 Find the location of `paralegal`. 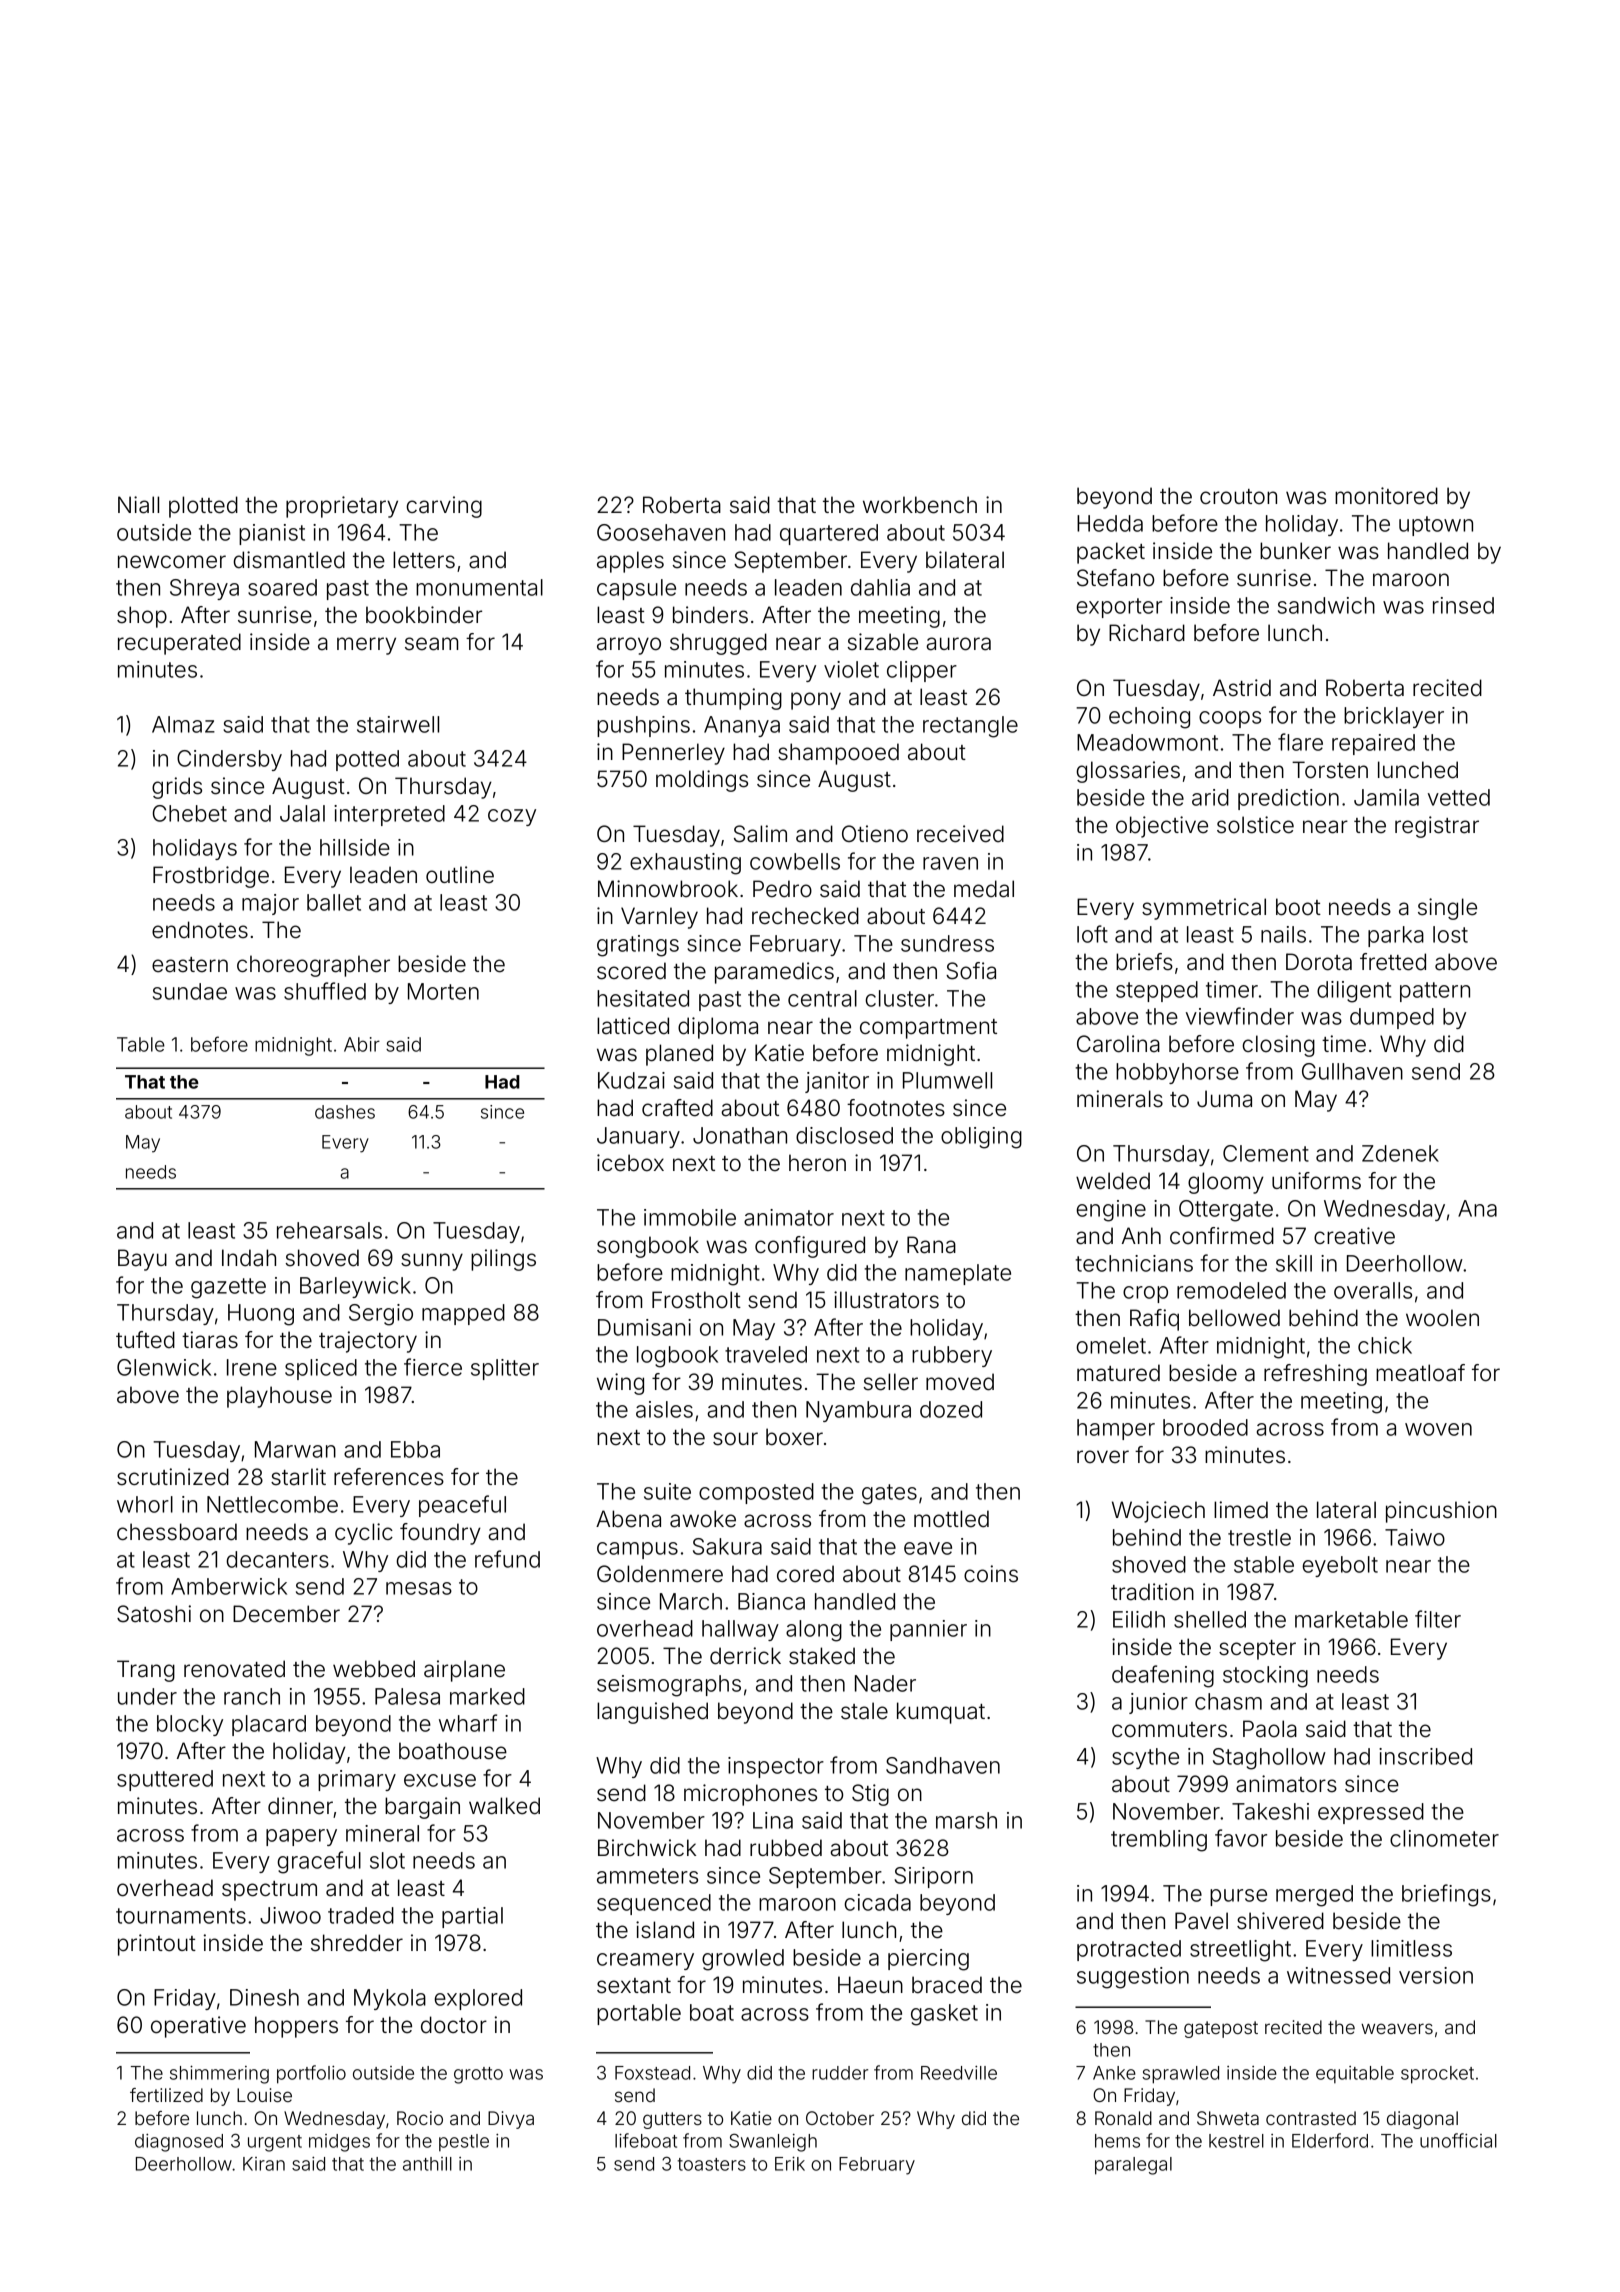

paralegal is located at coordinates (1133, 2166).
